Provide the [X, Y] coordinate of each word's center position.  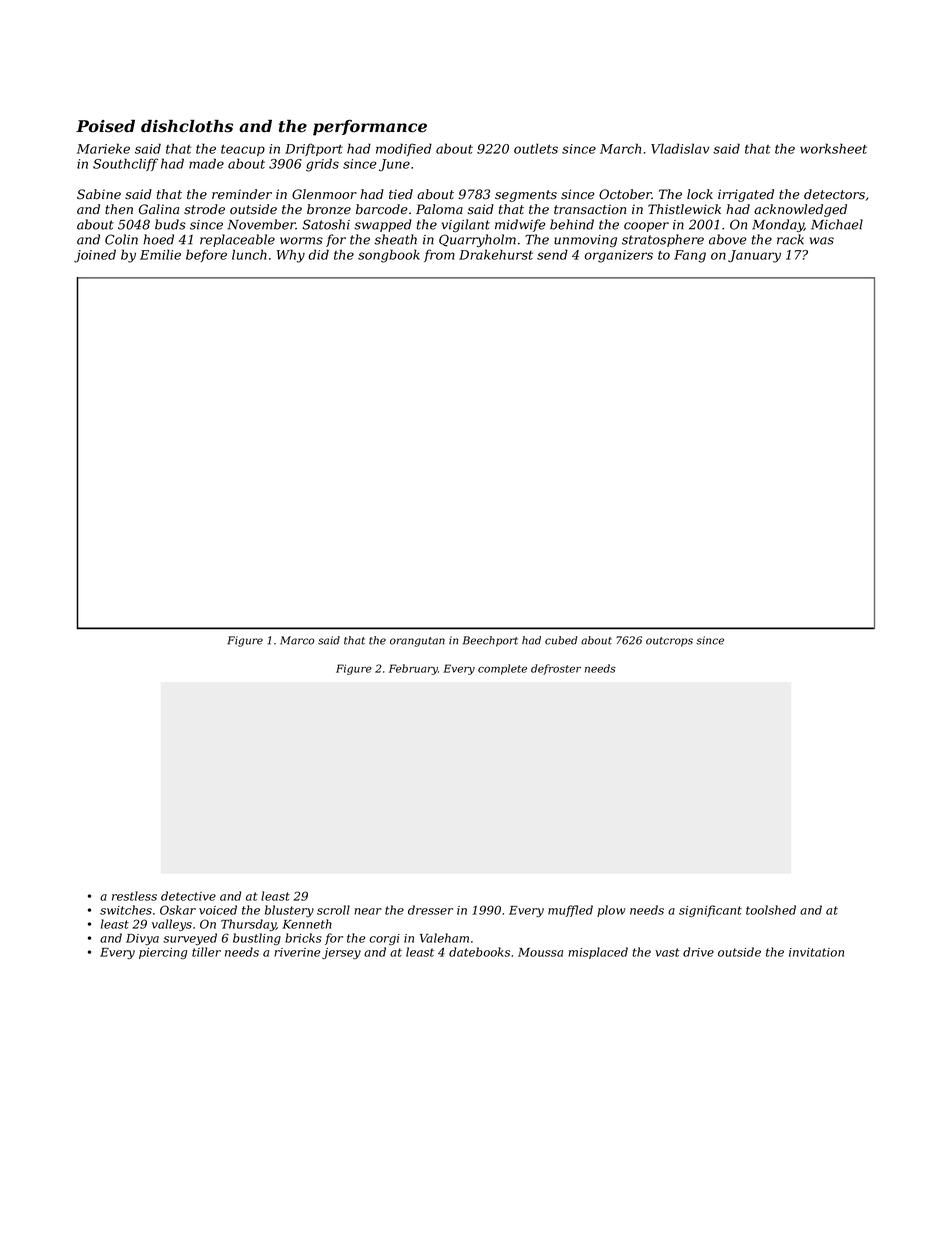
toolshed [771, 910]
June [394, 165]
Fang [690, 256]
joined [95, 256]
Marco [297, 640]
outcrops [669, 642]
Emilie [160, 254]
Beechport [490, 641]
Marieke [103, 148]
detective [188, 896]
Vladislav [680, 148]
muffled [570, 911]
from [439, 255]
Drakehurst [496, 254]
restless [134, 896]
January [754, 256]
